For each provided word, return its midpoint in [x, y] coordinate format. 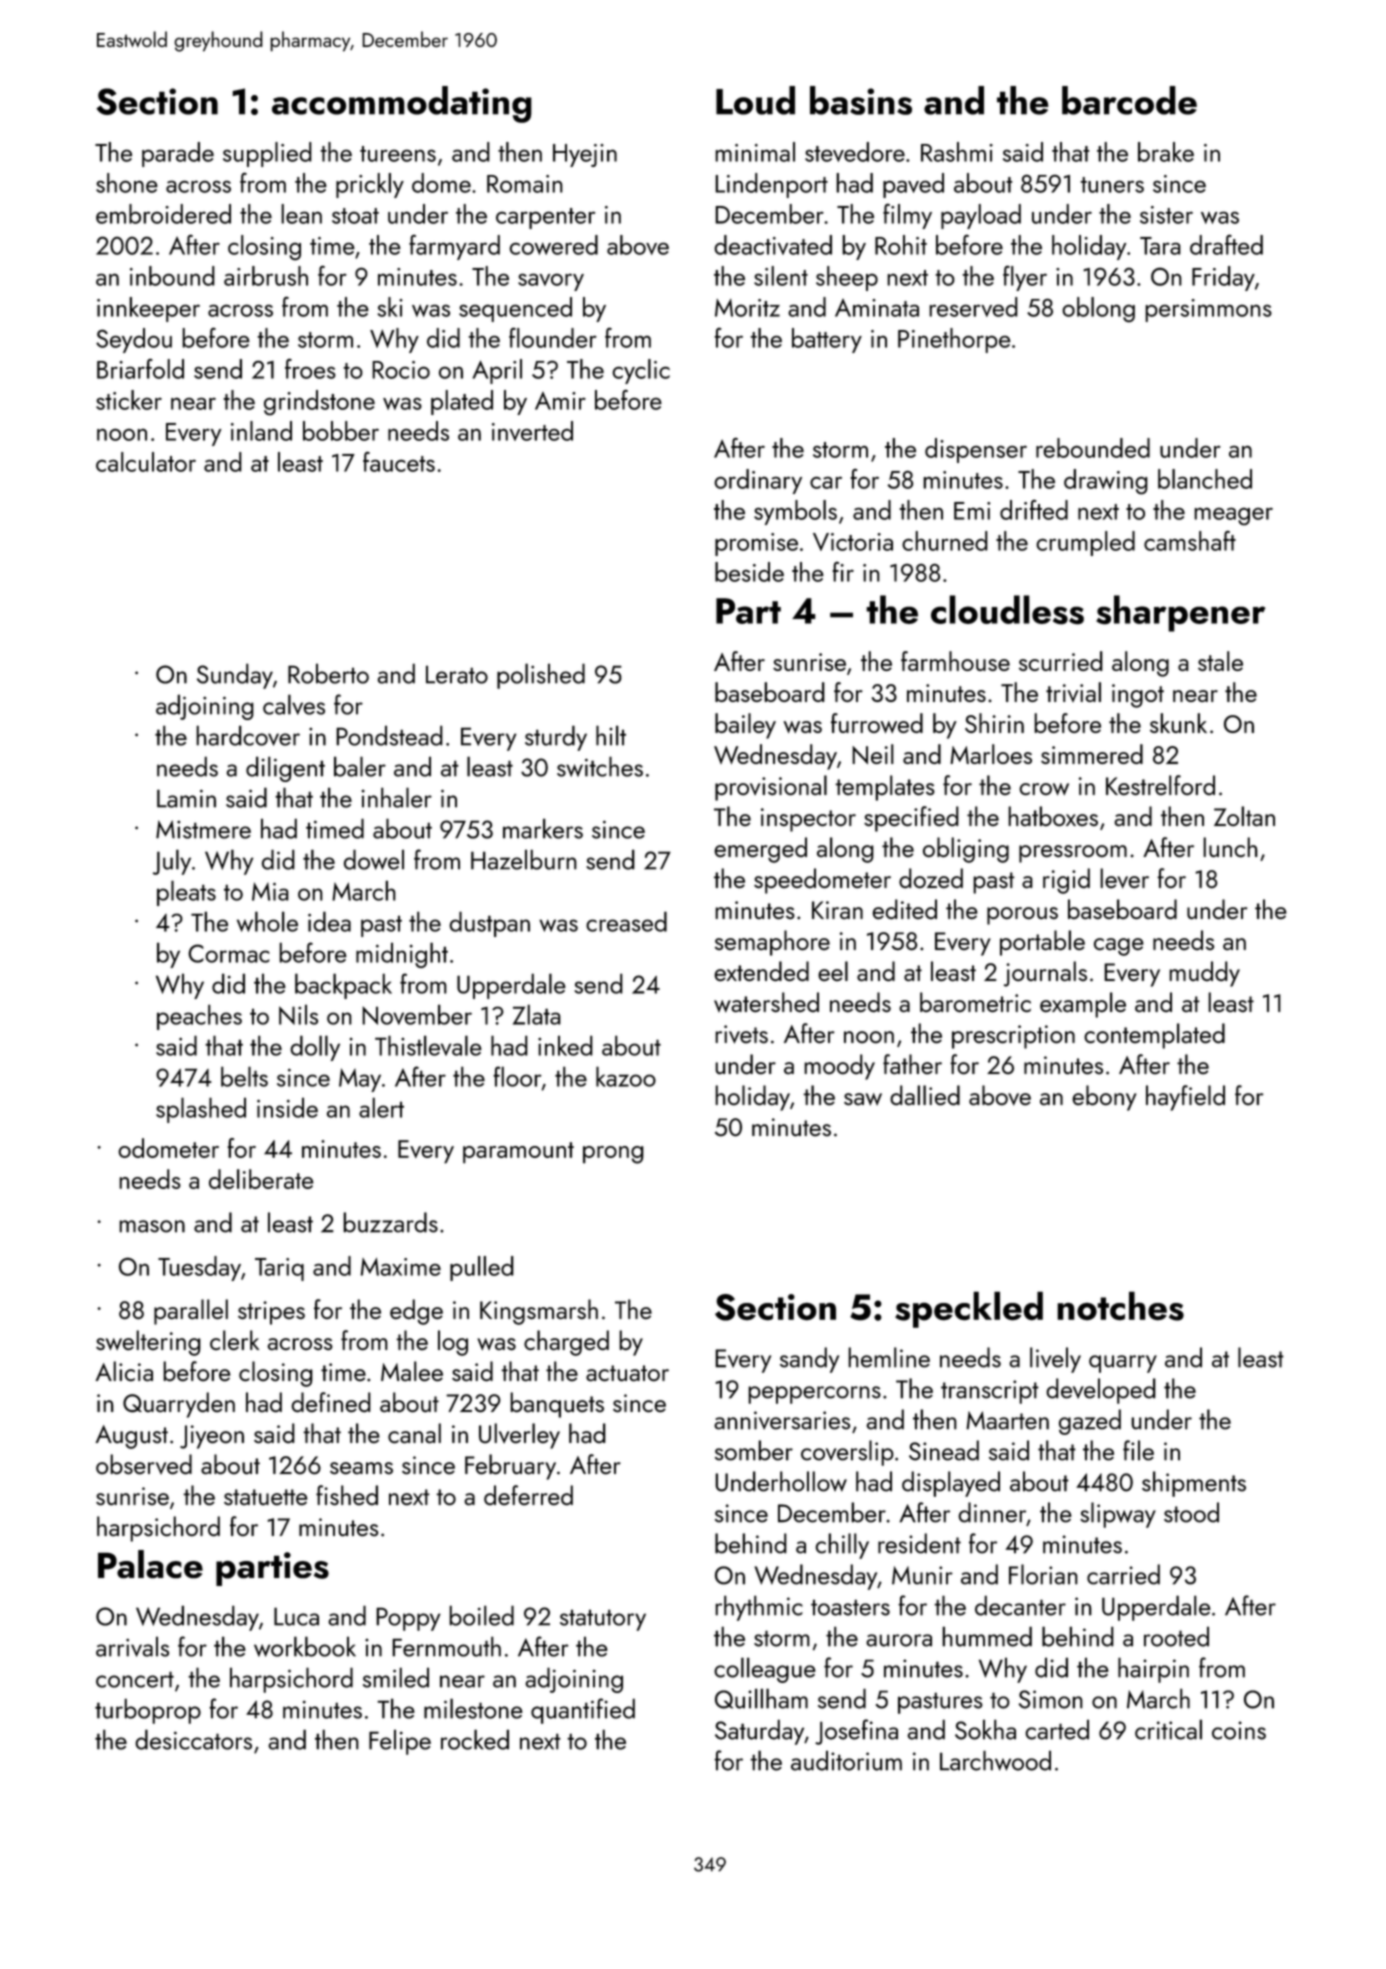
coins [1239, 1730]
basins [861, 100]
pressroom [1073, 854]
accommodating [402, 104]
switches [600, 766]
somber [754, 1450]
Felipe [400, 1742]
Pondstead [389, 735]
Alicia [124, 1371]
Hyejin [585, 155]
